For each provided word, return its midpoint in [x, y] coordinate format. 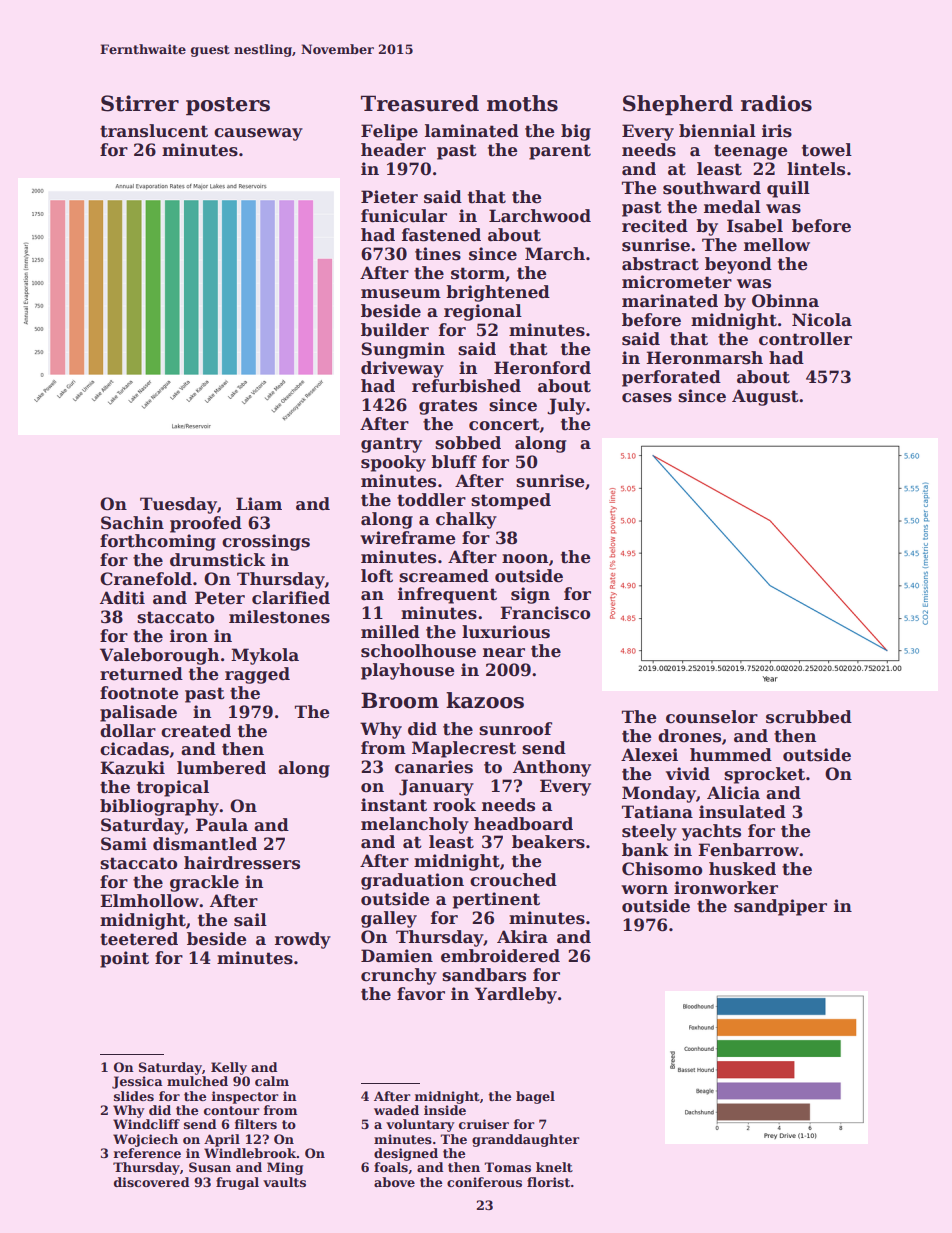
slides [134, 1096]
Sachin [132, 523]
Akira [522, 937]
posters [228, 106]
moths [522, 103]
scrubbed [809, 717]
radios [776, 103]
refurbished [466, 386]
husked [742, 869]
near [504, 653]
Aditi [122, 598]
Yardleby [516, 995]
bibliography [159, 807]
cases [647, 398]
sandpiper [780, 907]
